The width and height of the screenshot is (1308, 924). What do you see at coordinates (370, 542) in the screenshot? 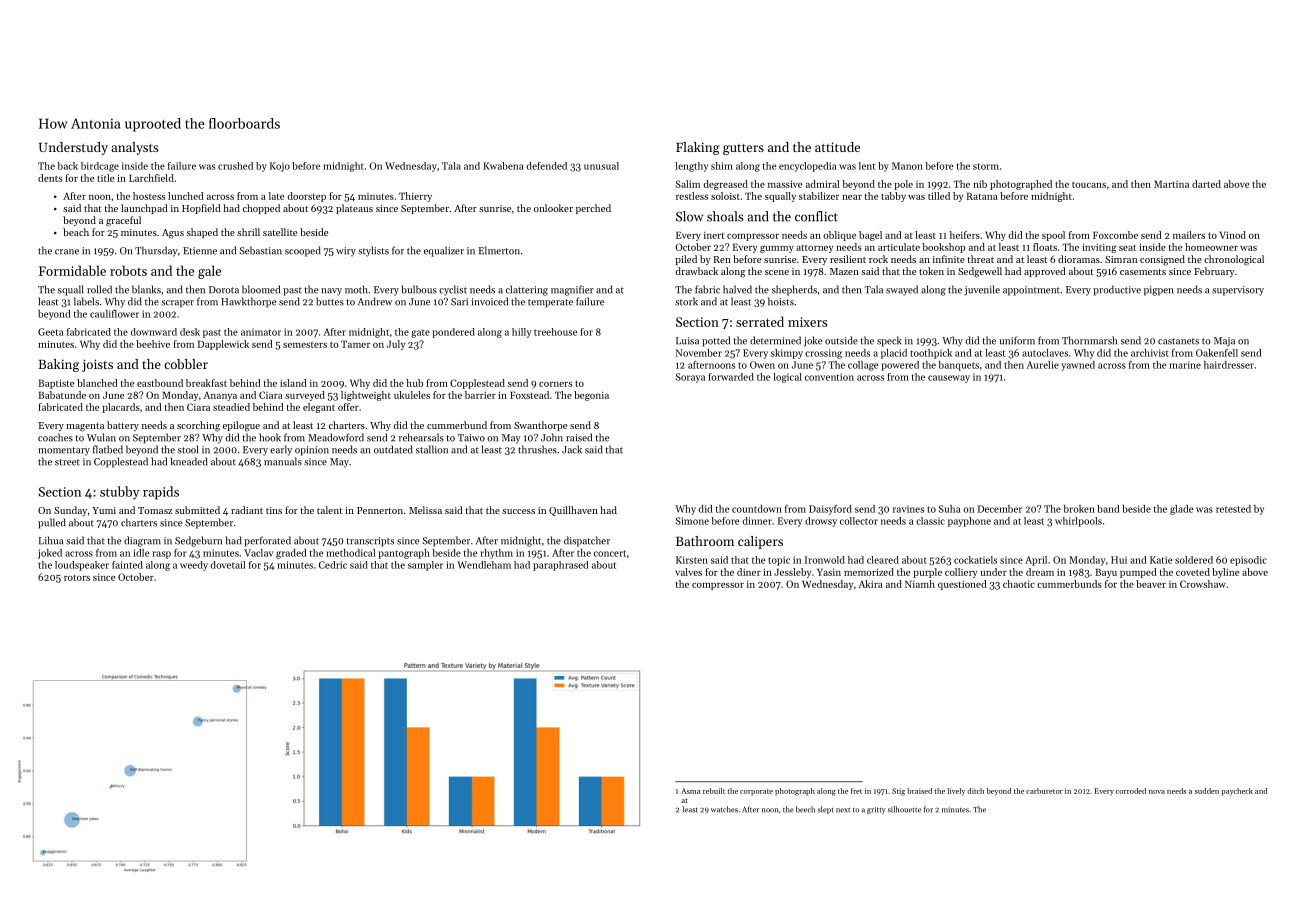
I see `transcripts` at bounding box center [370, 542].
